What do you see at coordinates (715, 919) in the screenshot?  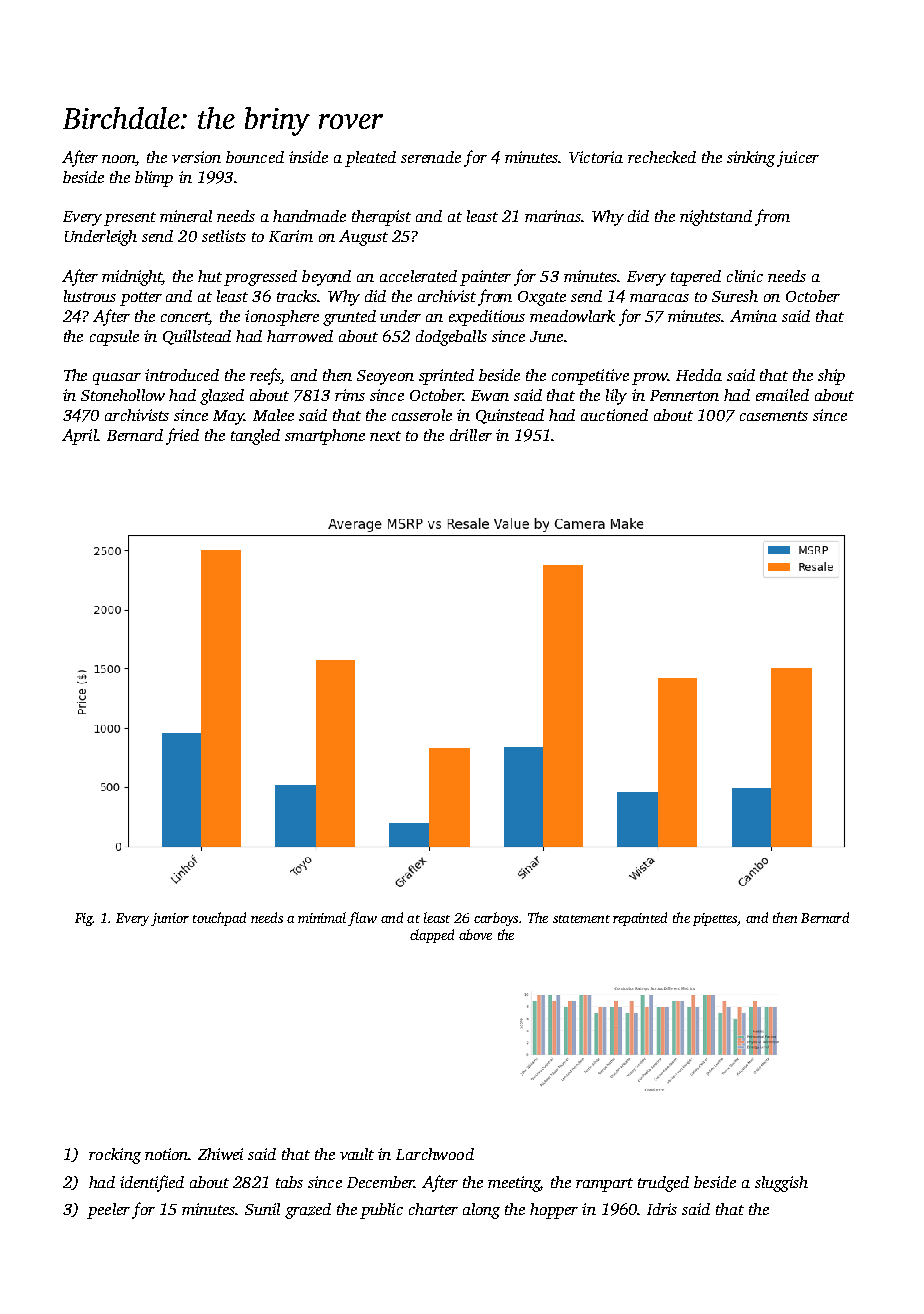 I see `pipettes` at bounding box center [715, 919].
